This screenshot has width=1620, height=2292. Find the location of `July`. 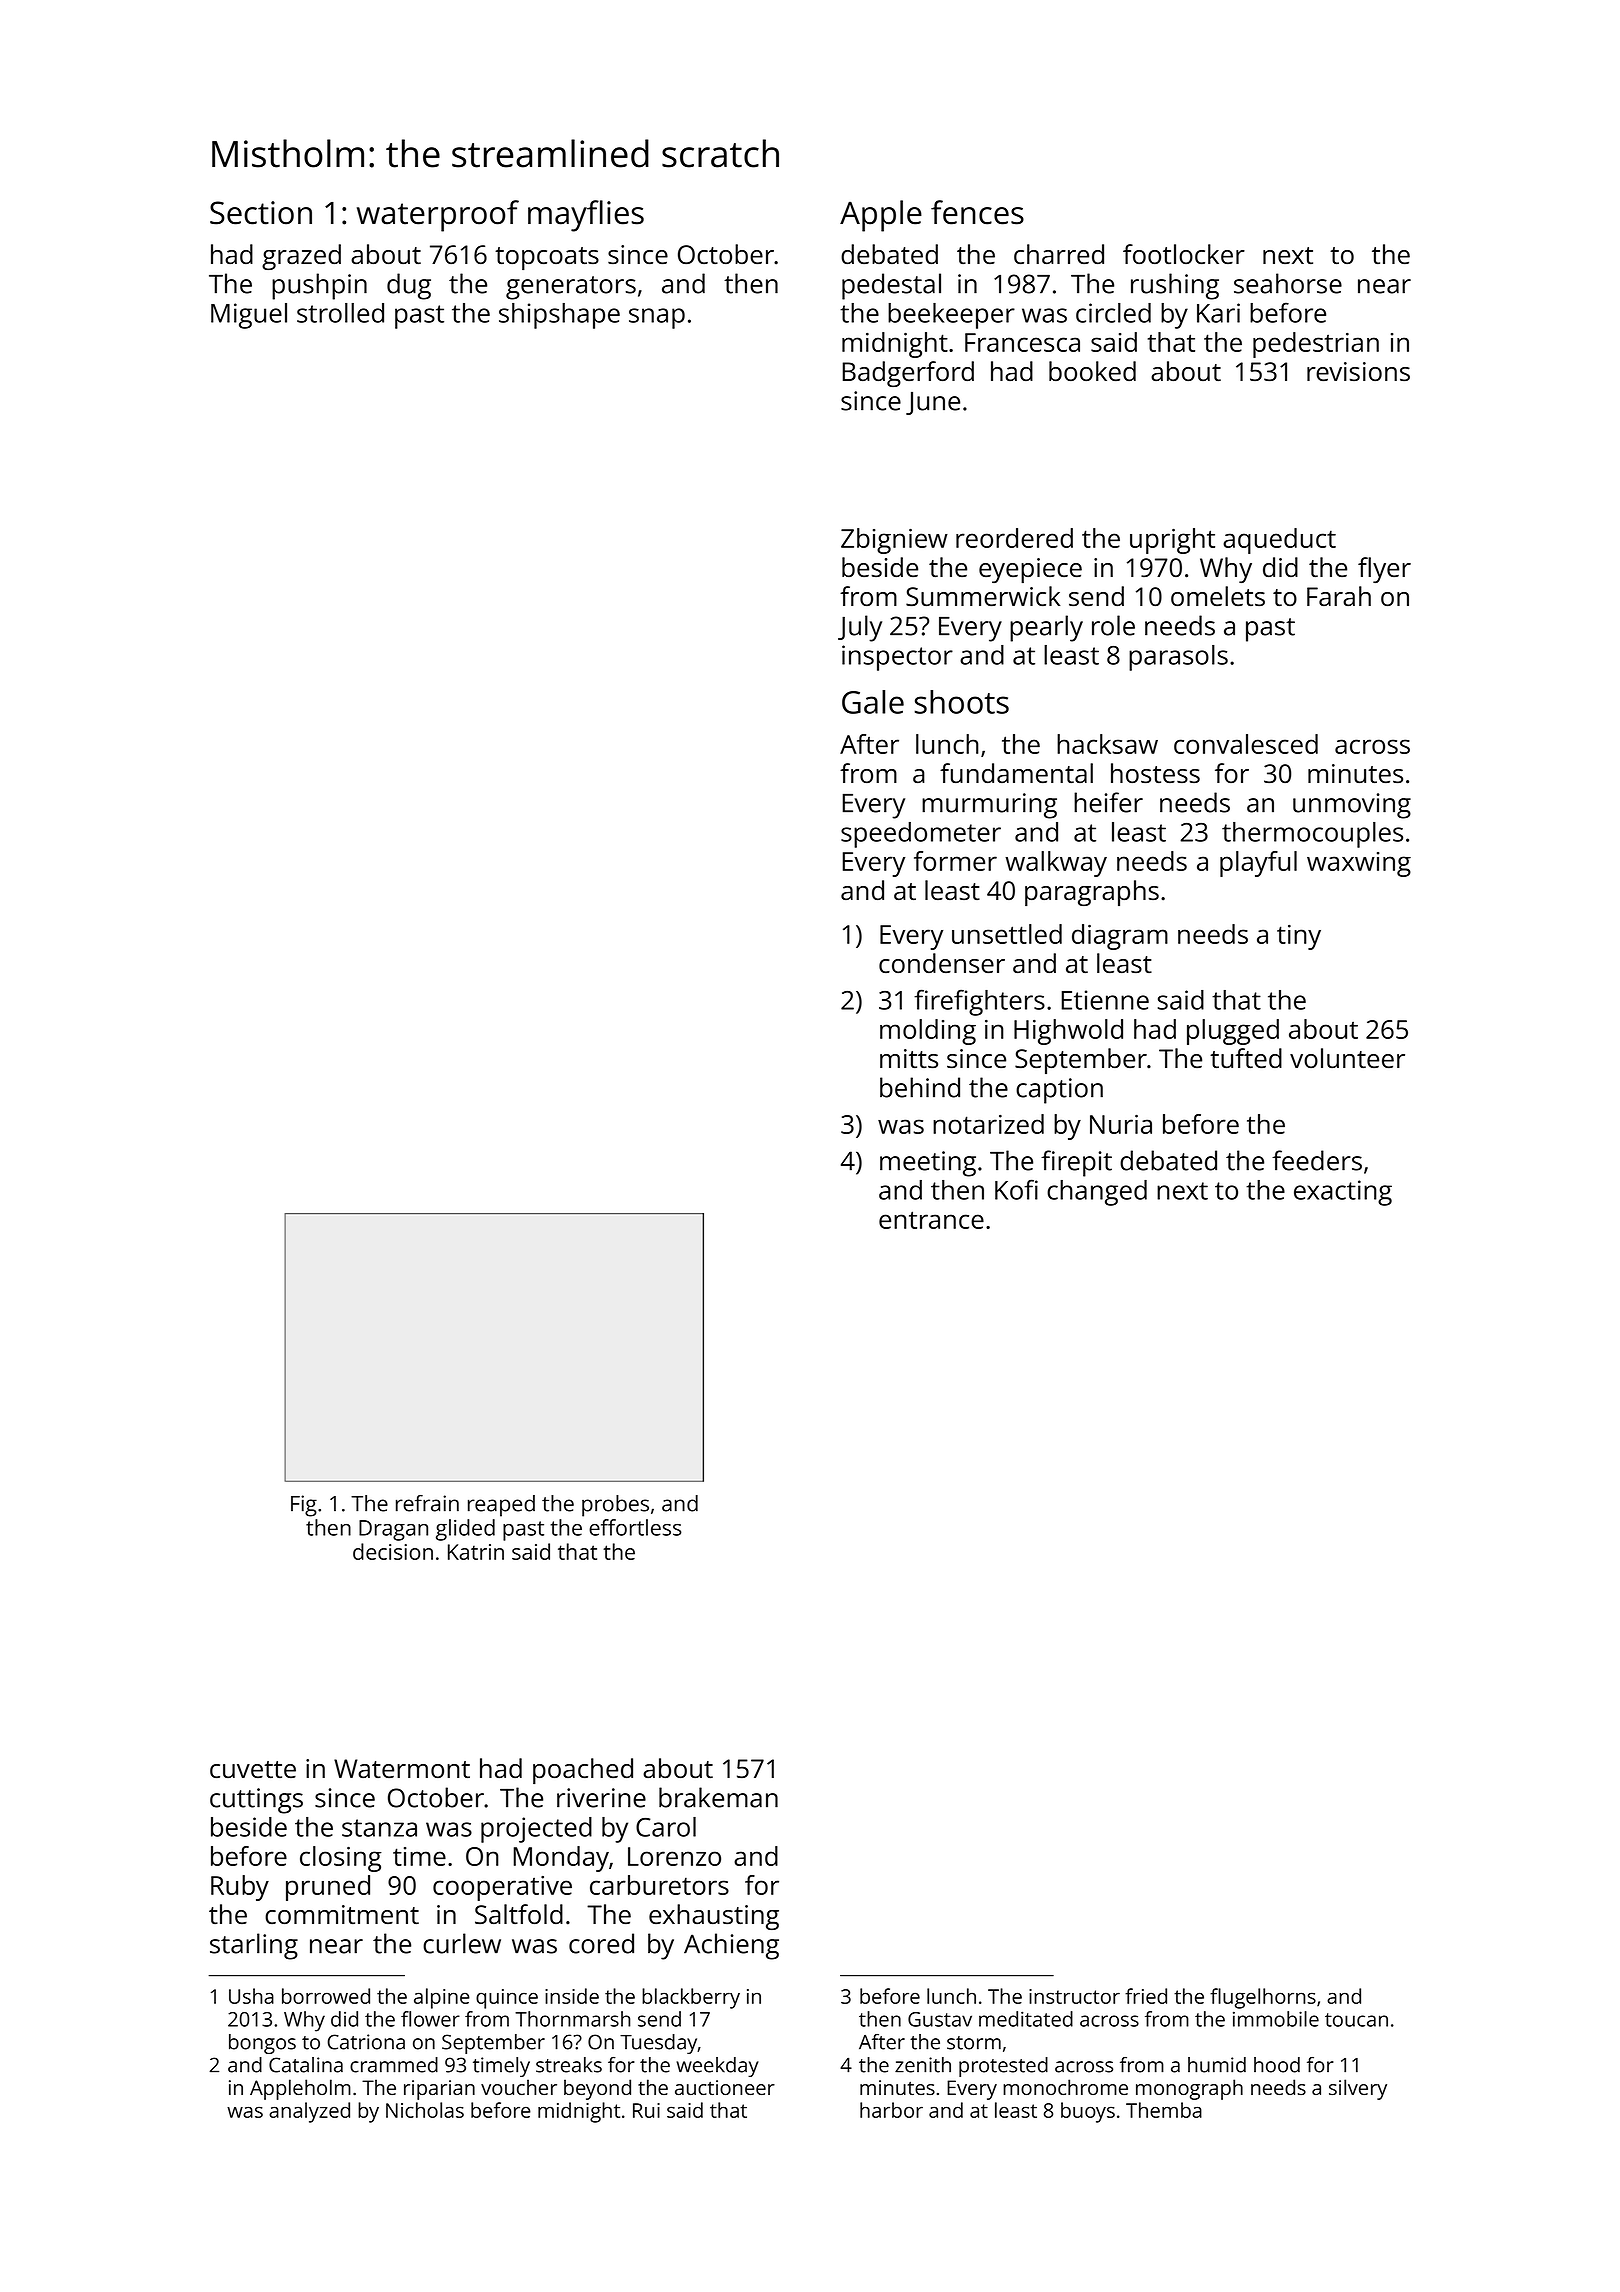

July is located at coordinates (860, 628).
